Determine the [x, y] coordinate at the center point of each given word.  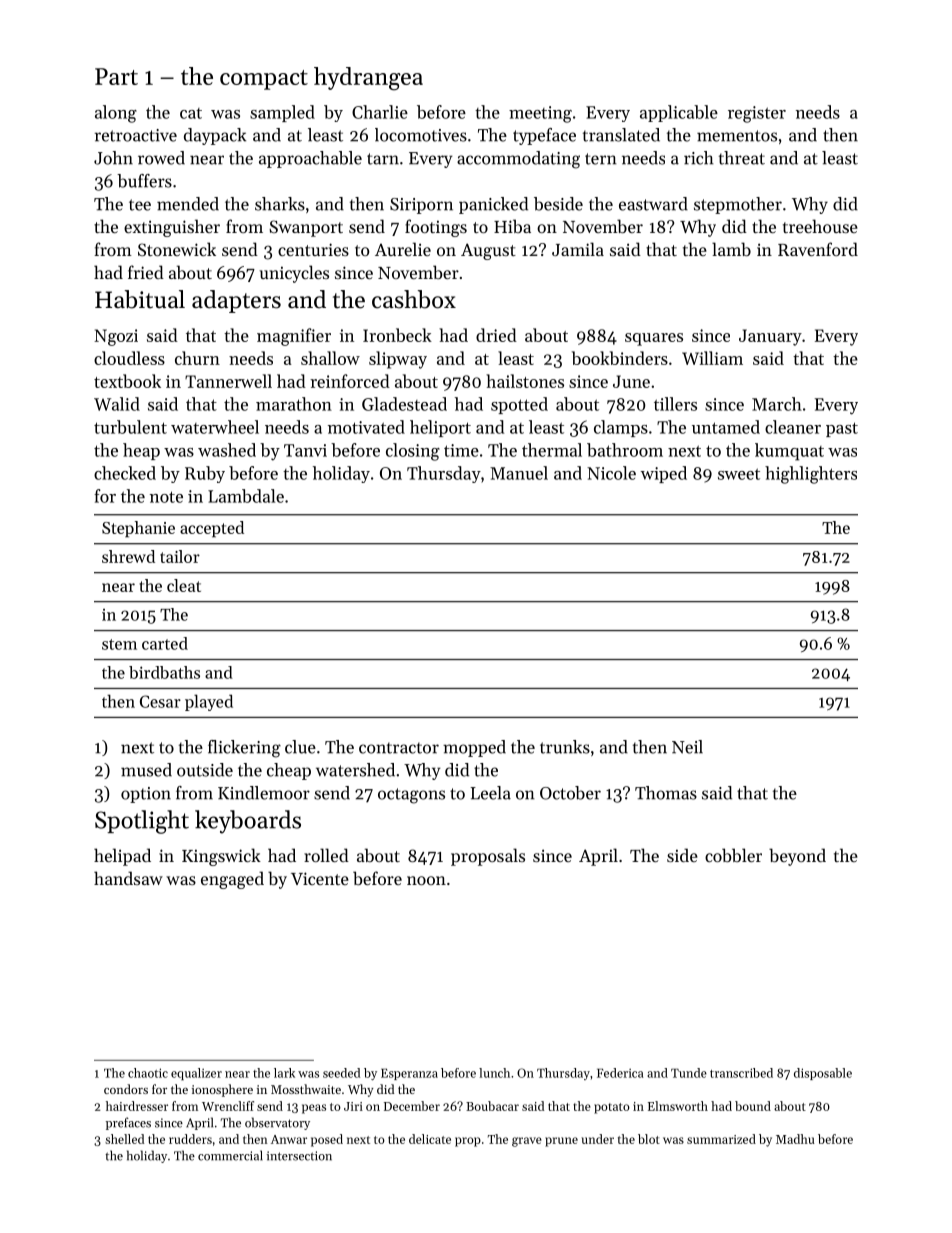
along [116, 114]
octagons [411, 796]
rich [699, 158]
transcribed [741, 1073]
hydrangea [368, 79]
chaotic [148, 1073]
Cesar [160, 701]
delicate [430, 1139]
